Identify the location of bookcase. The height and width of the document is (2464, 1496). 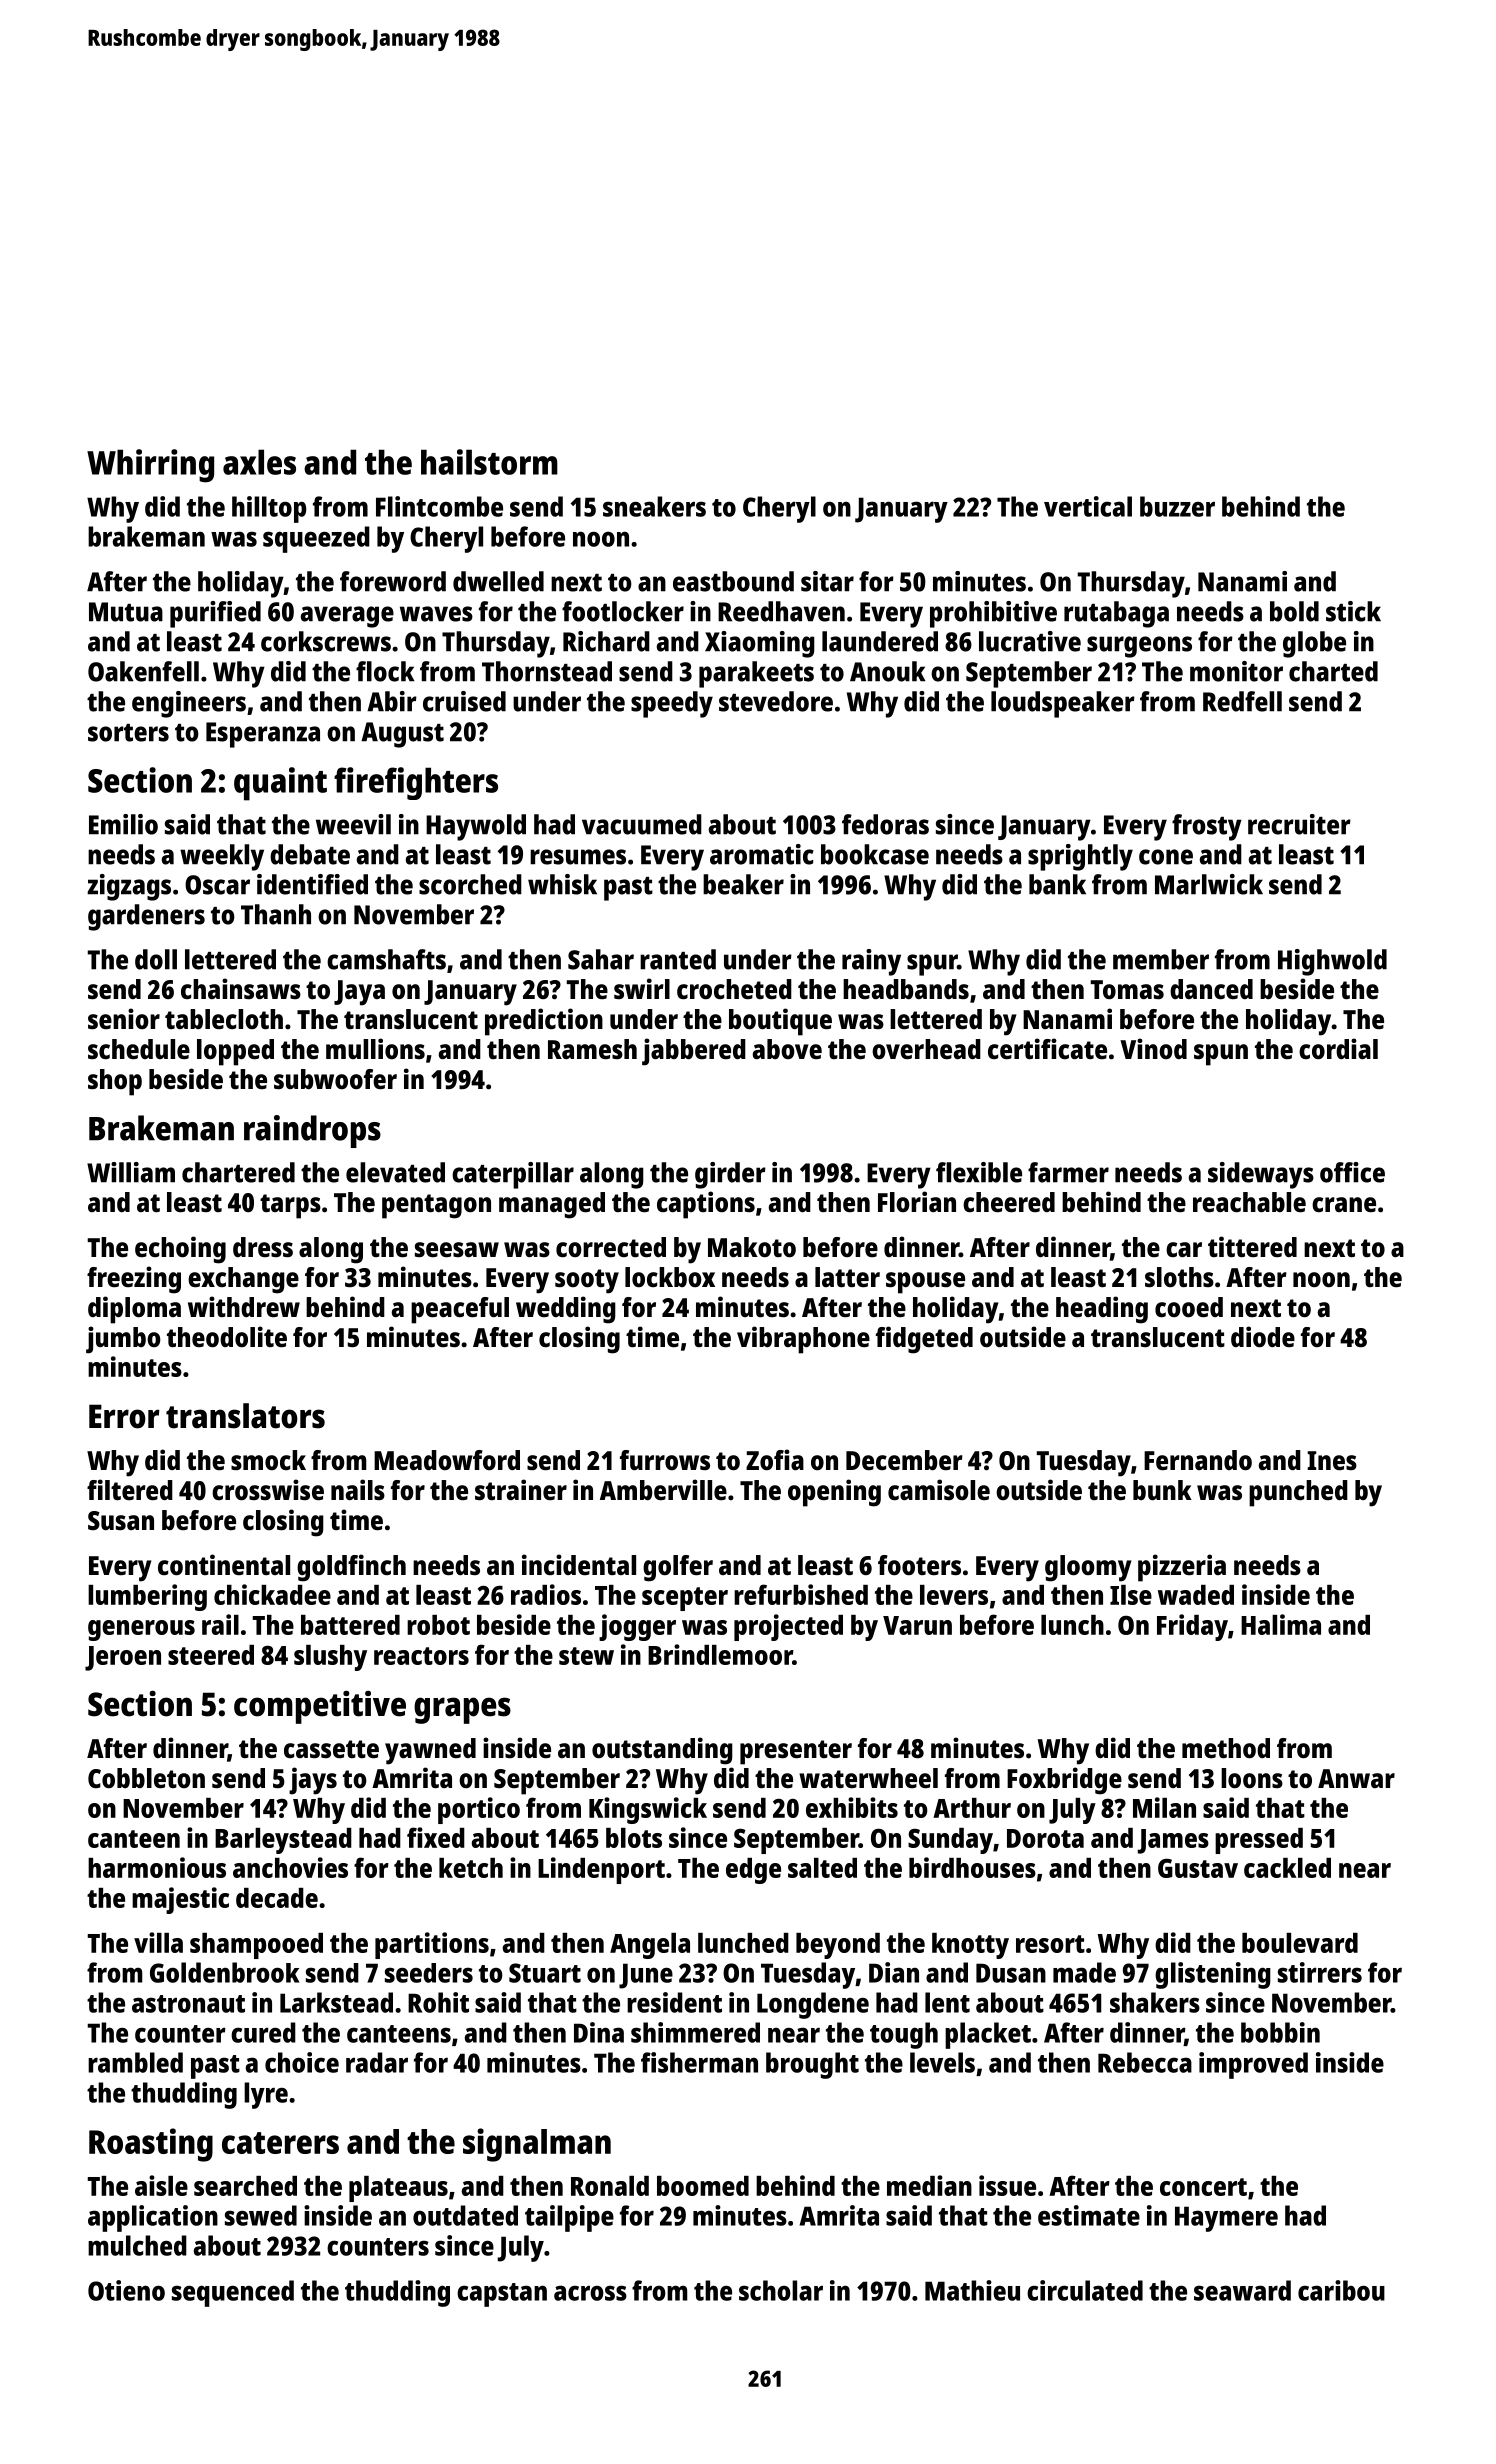
(875, 854).
